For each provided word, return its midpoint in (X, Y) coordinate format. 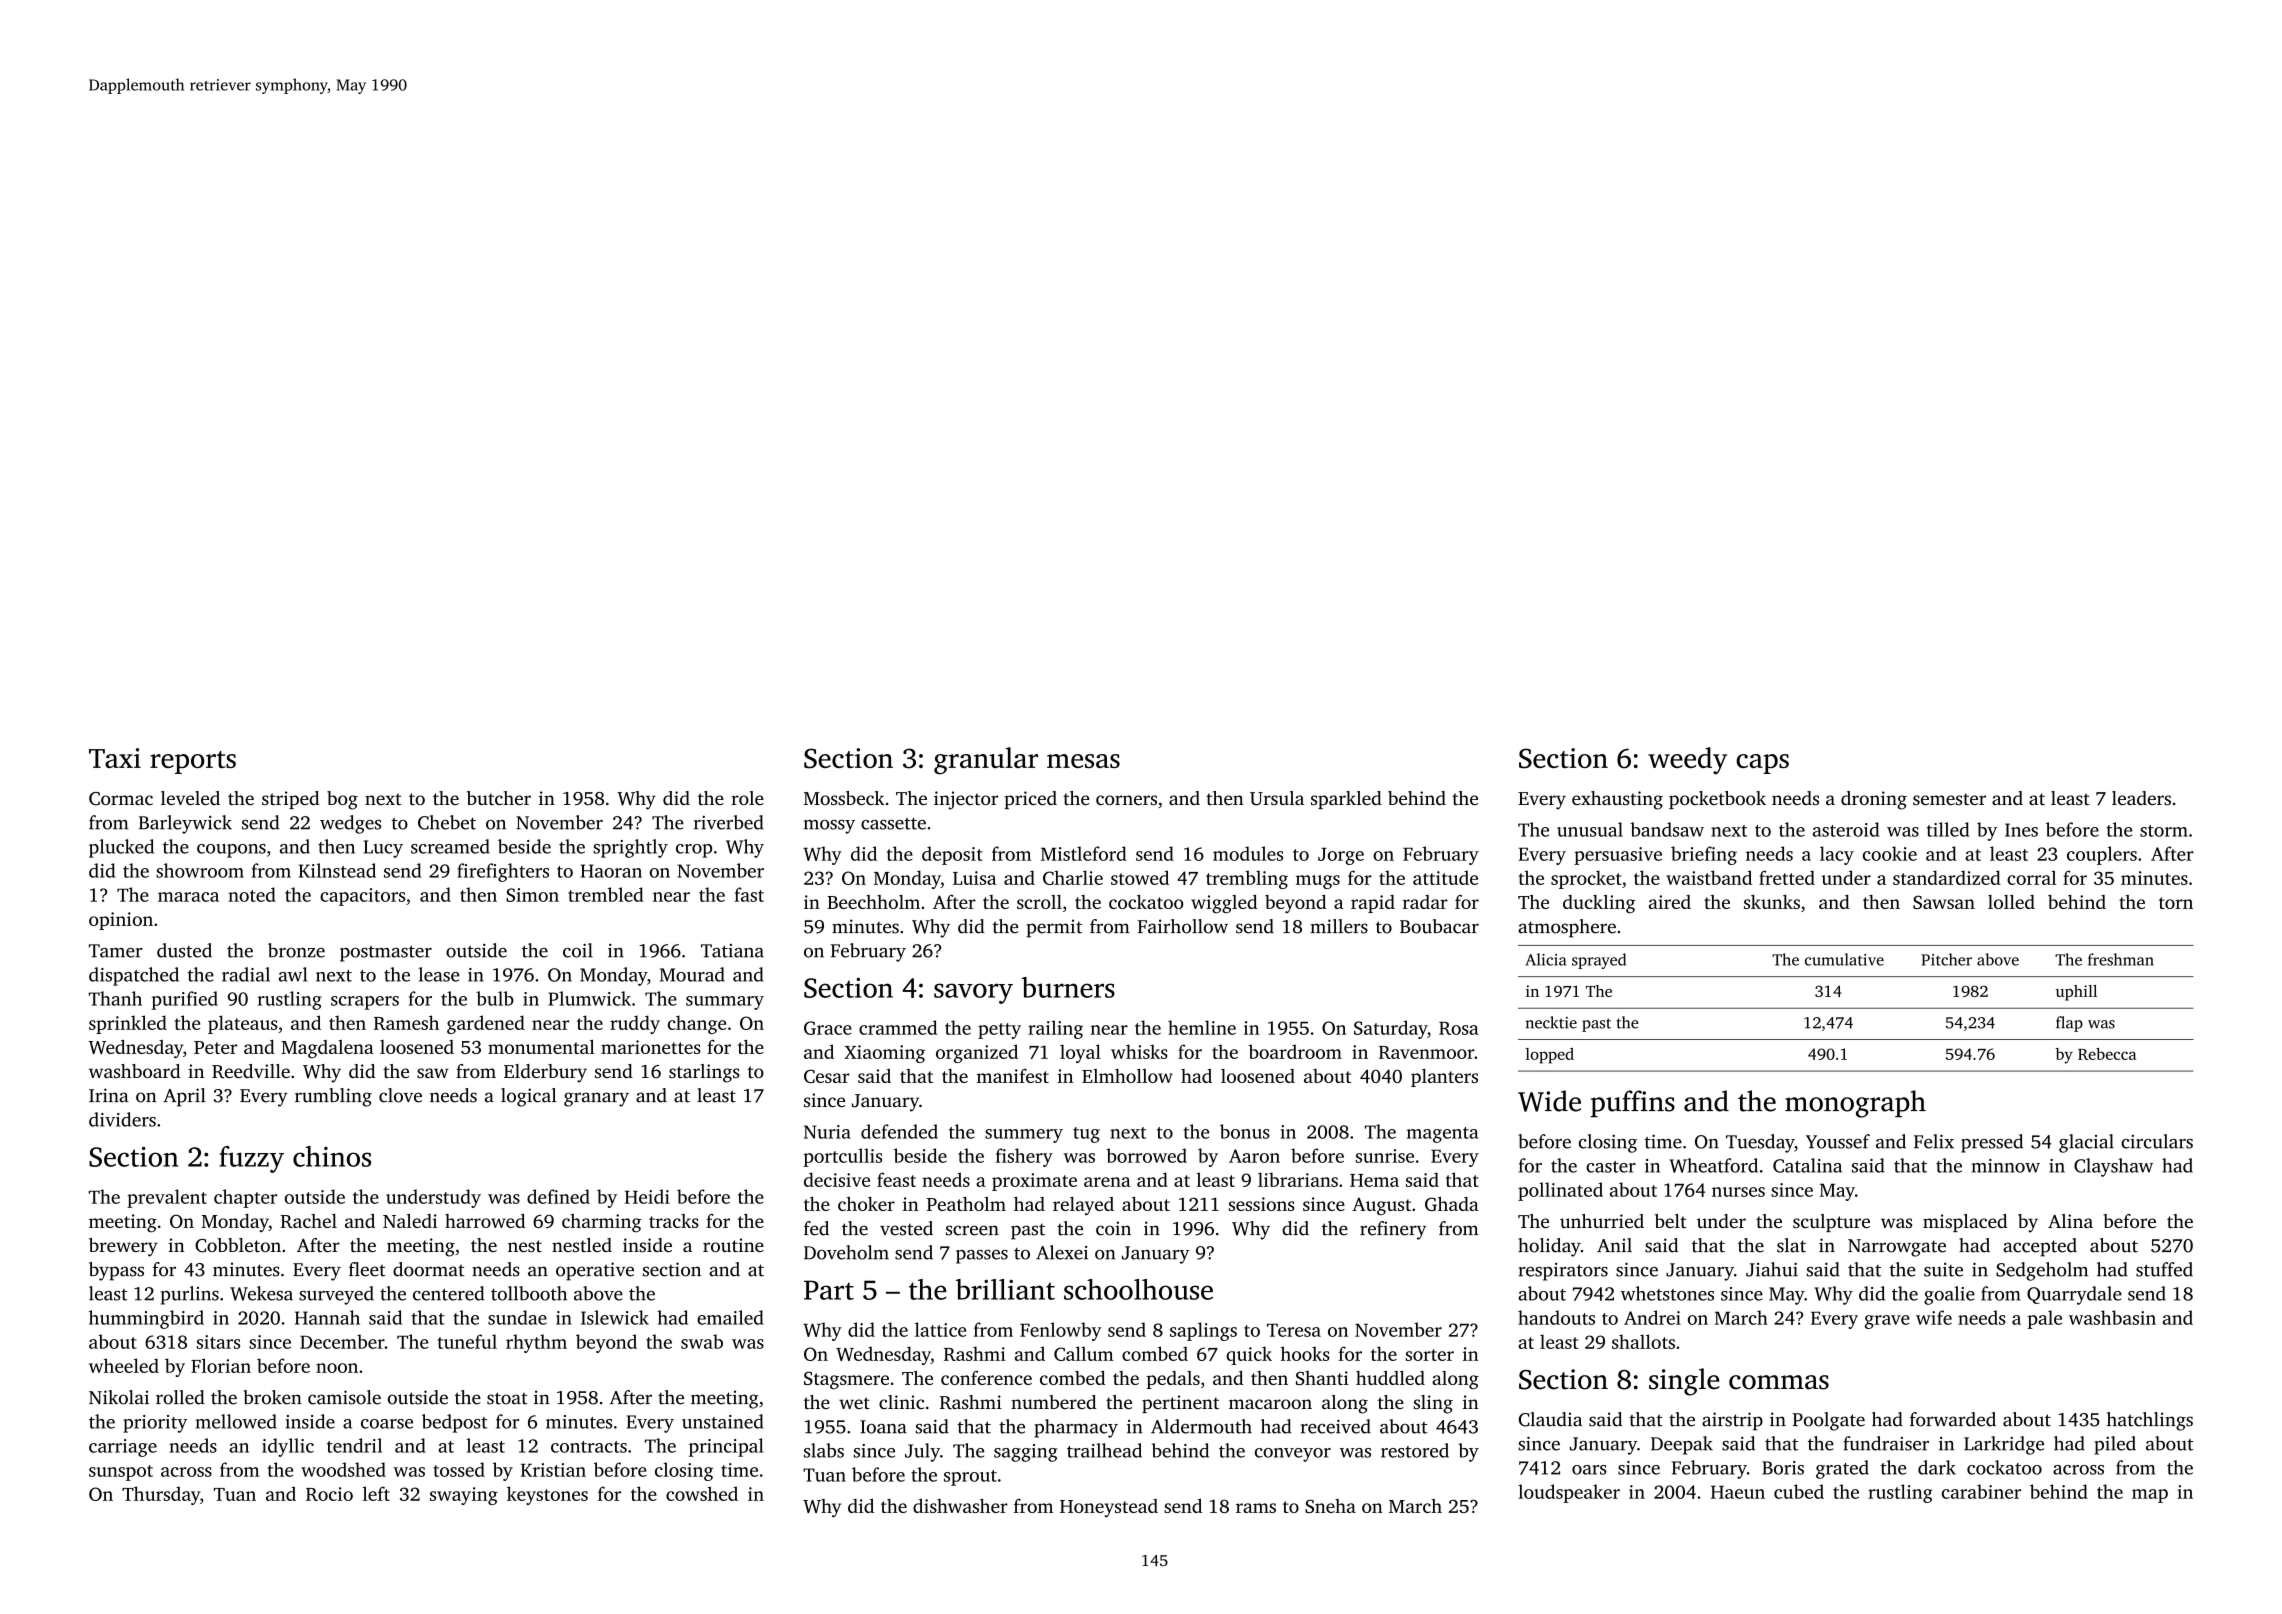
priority (155, 1424)
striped (290, 800)
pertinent (1180, 1404)
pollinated (1560, 1191)
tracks (674, 1221)
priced (1030, 800)
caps (1762, 764)
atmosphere (1567, 928)
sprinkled (128, 1024)
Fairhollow (1182, 926)
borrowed (1146, 1155)
